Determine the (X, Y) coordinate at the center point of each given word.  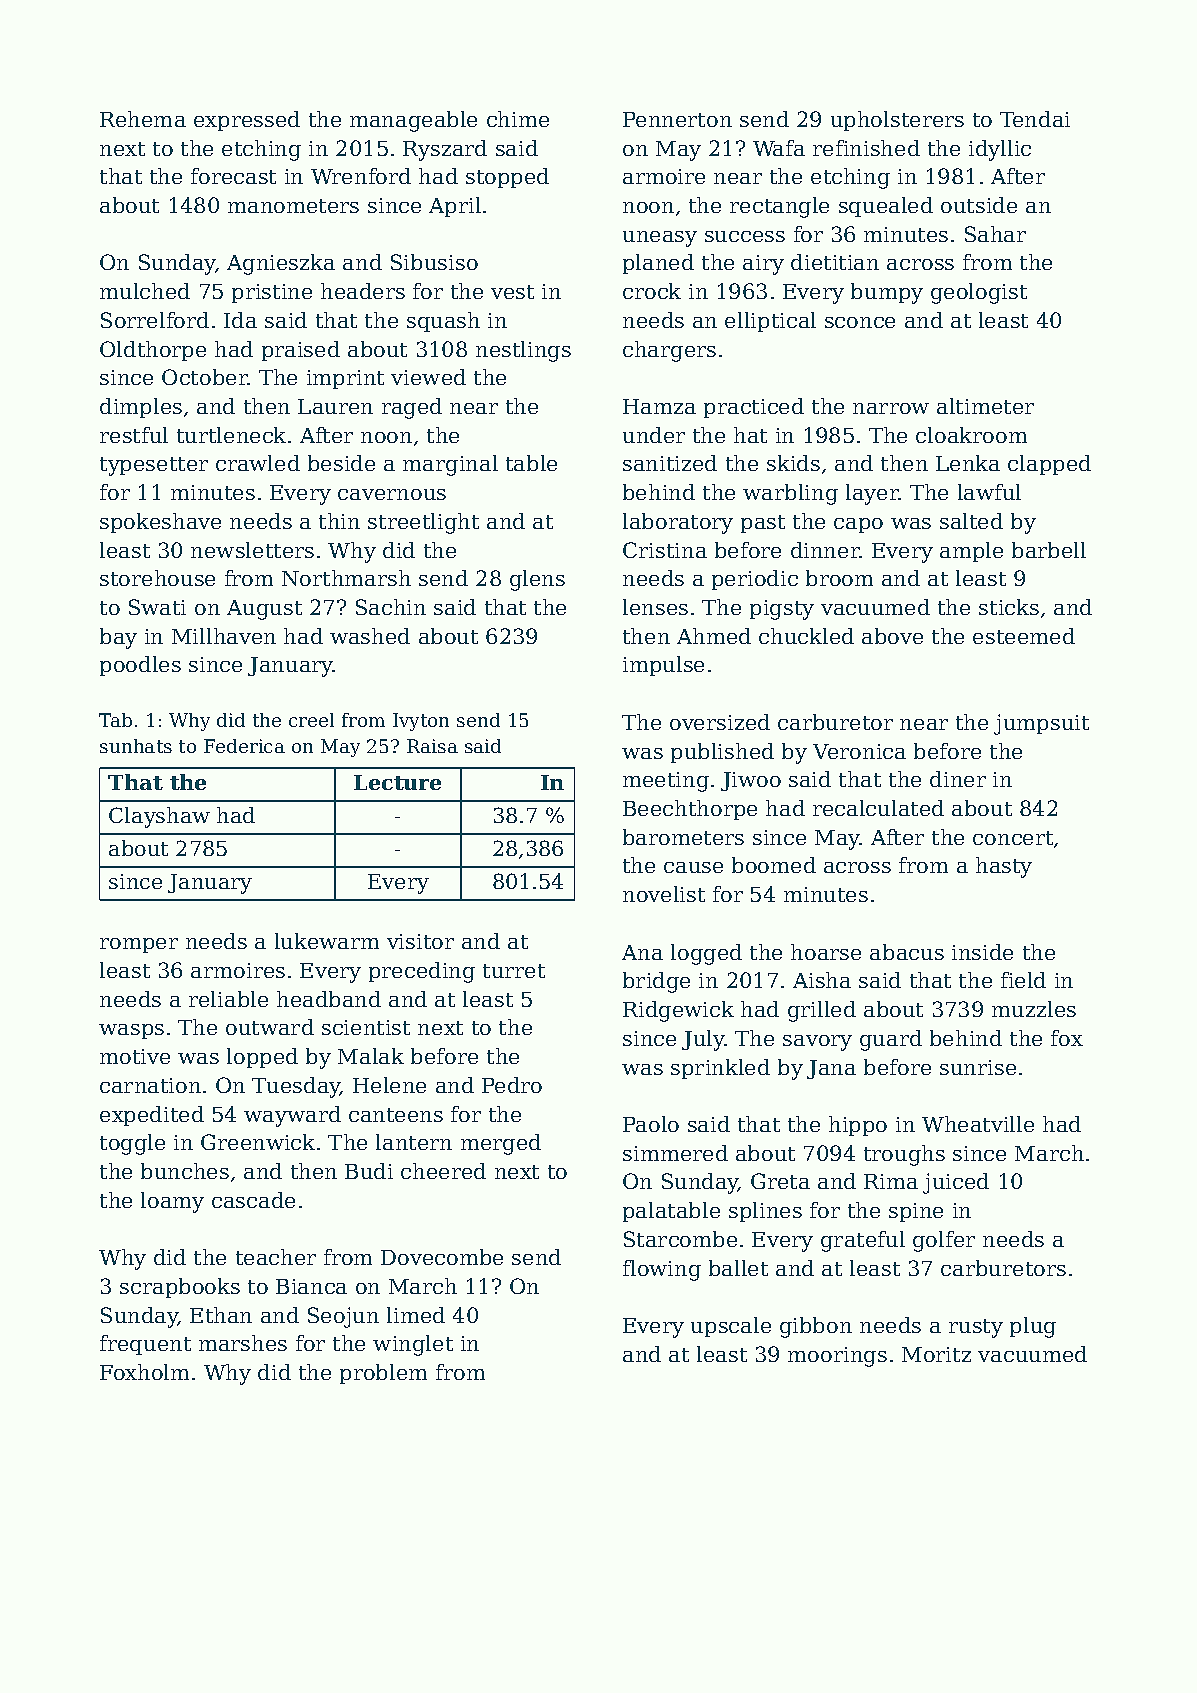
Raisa (432, 746)
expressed (247, 121)
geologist (979, 293)
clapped (1049, 465)
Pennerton (677, 119)
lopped (262, 1058)
